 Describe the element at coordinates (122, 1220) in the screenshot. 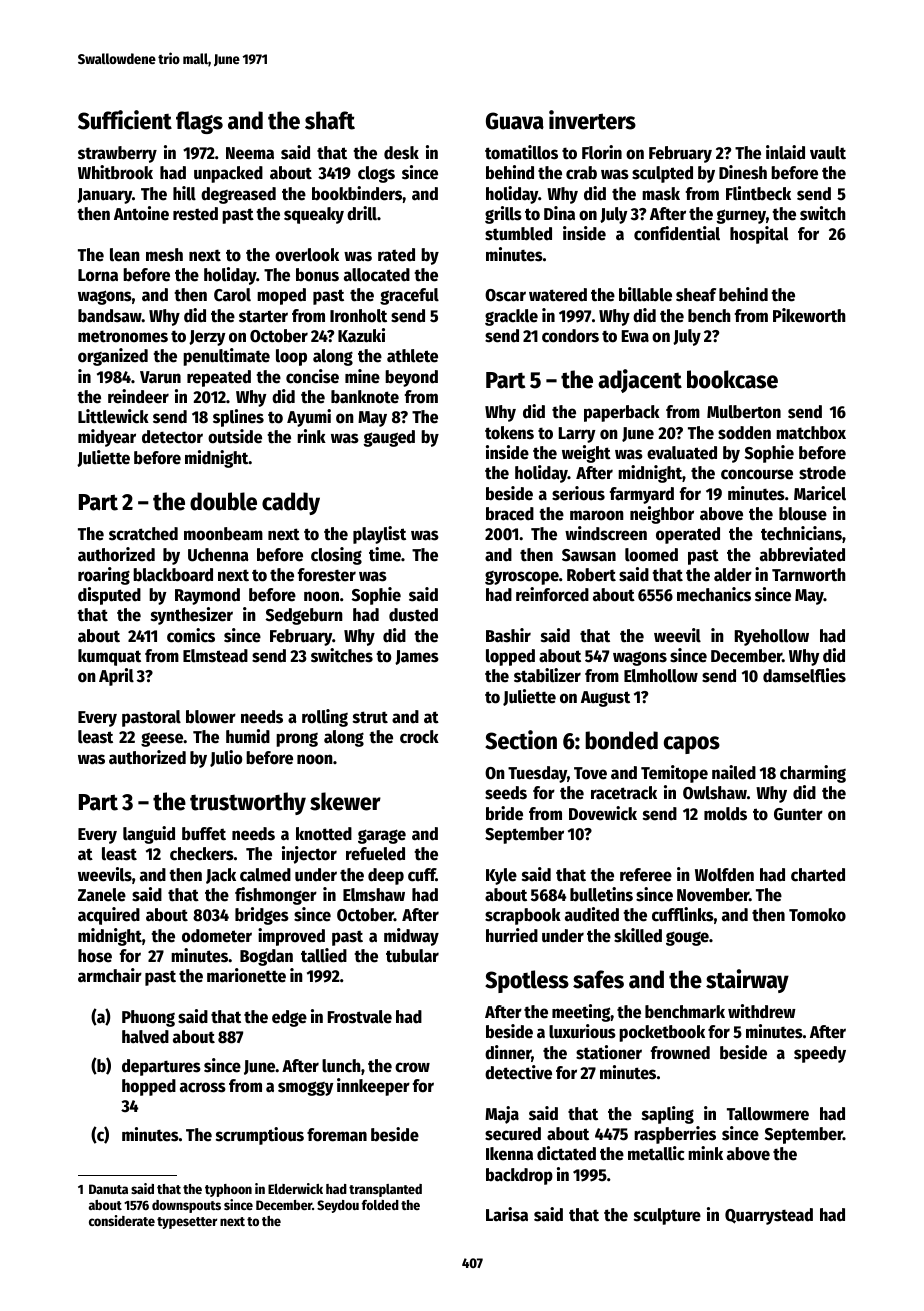

I see `considerate` at that location.
